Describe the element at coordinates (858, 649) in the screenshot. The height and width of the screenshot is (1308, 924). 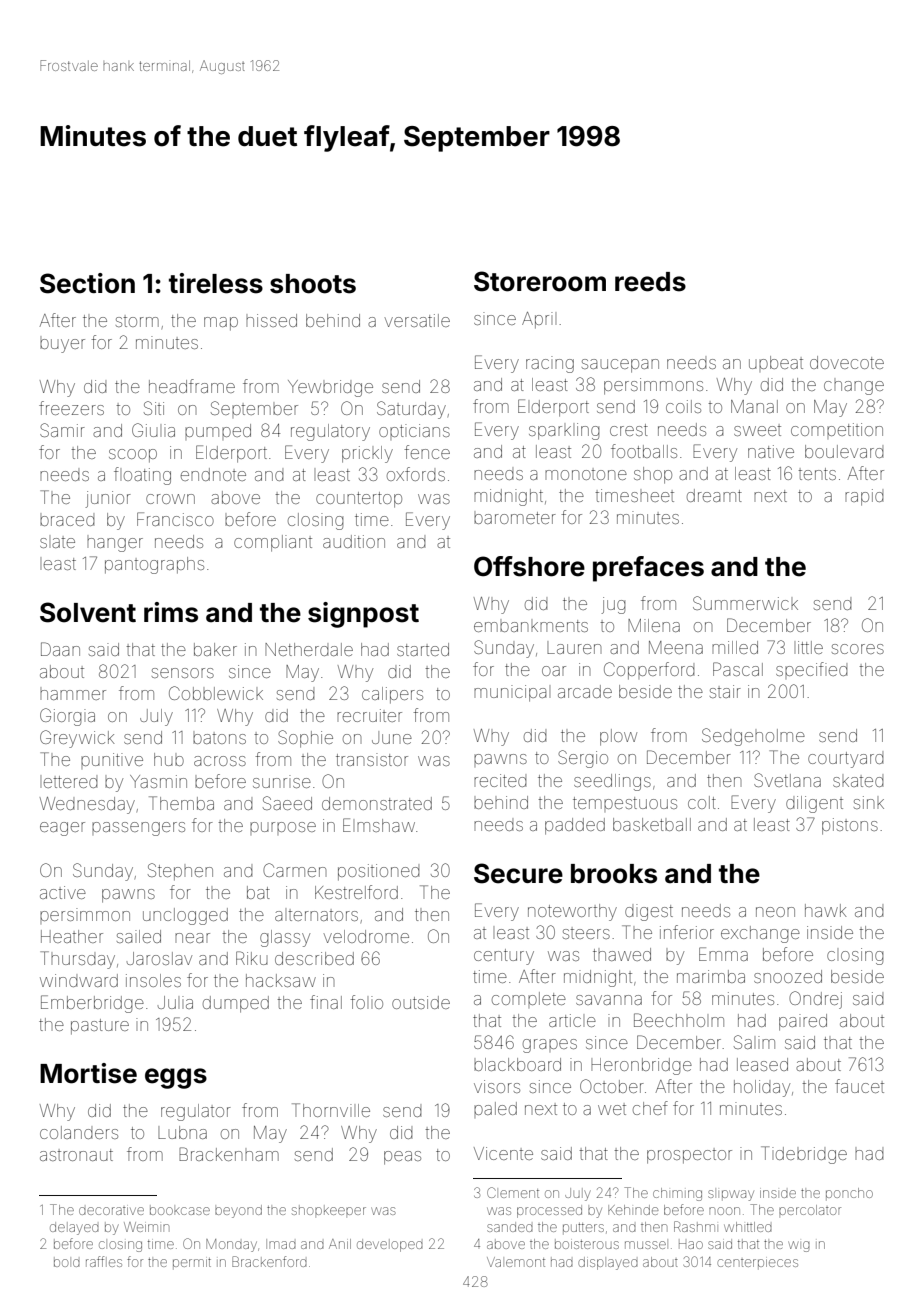
I see `scores` at that location.
